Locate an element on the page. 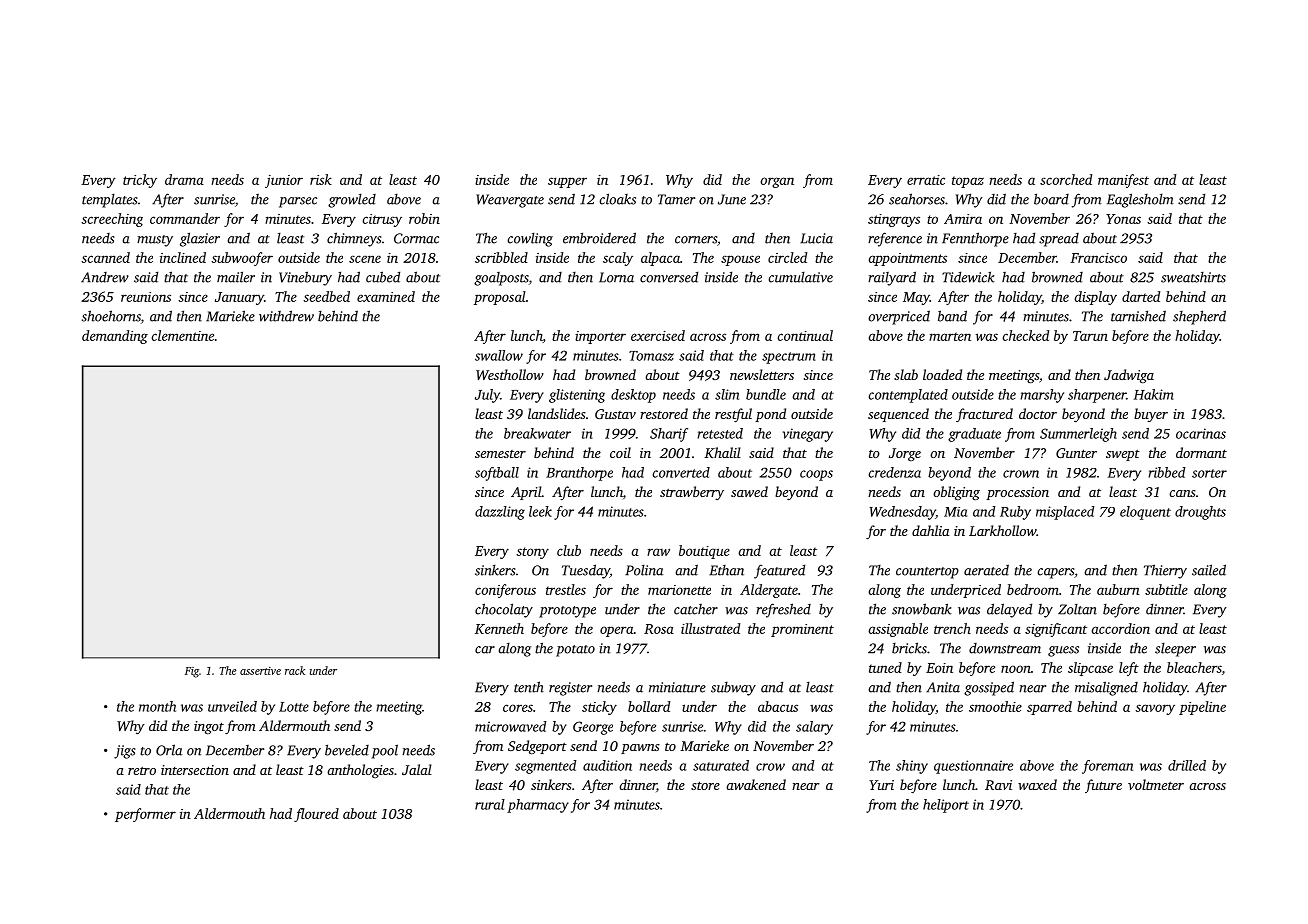  tricky is located at coordinates (140, 181).
